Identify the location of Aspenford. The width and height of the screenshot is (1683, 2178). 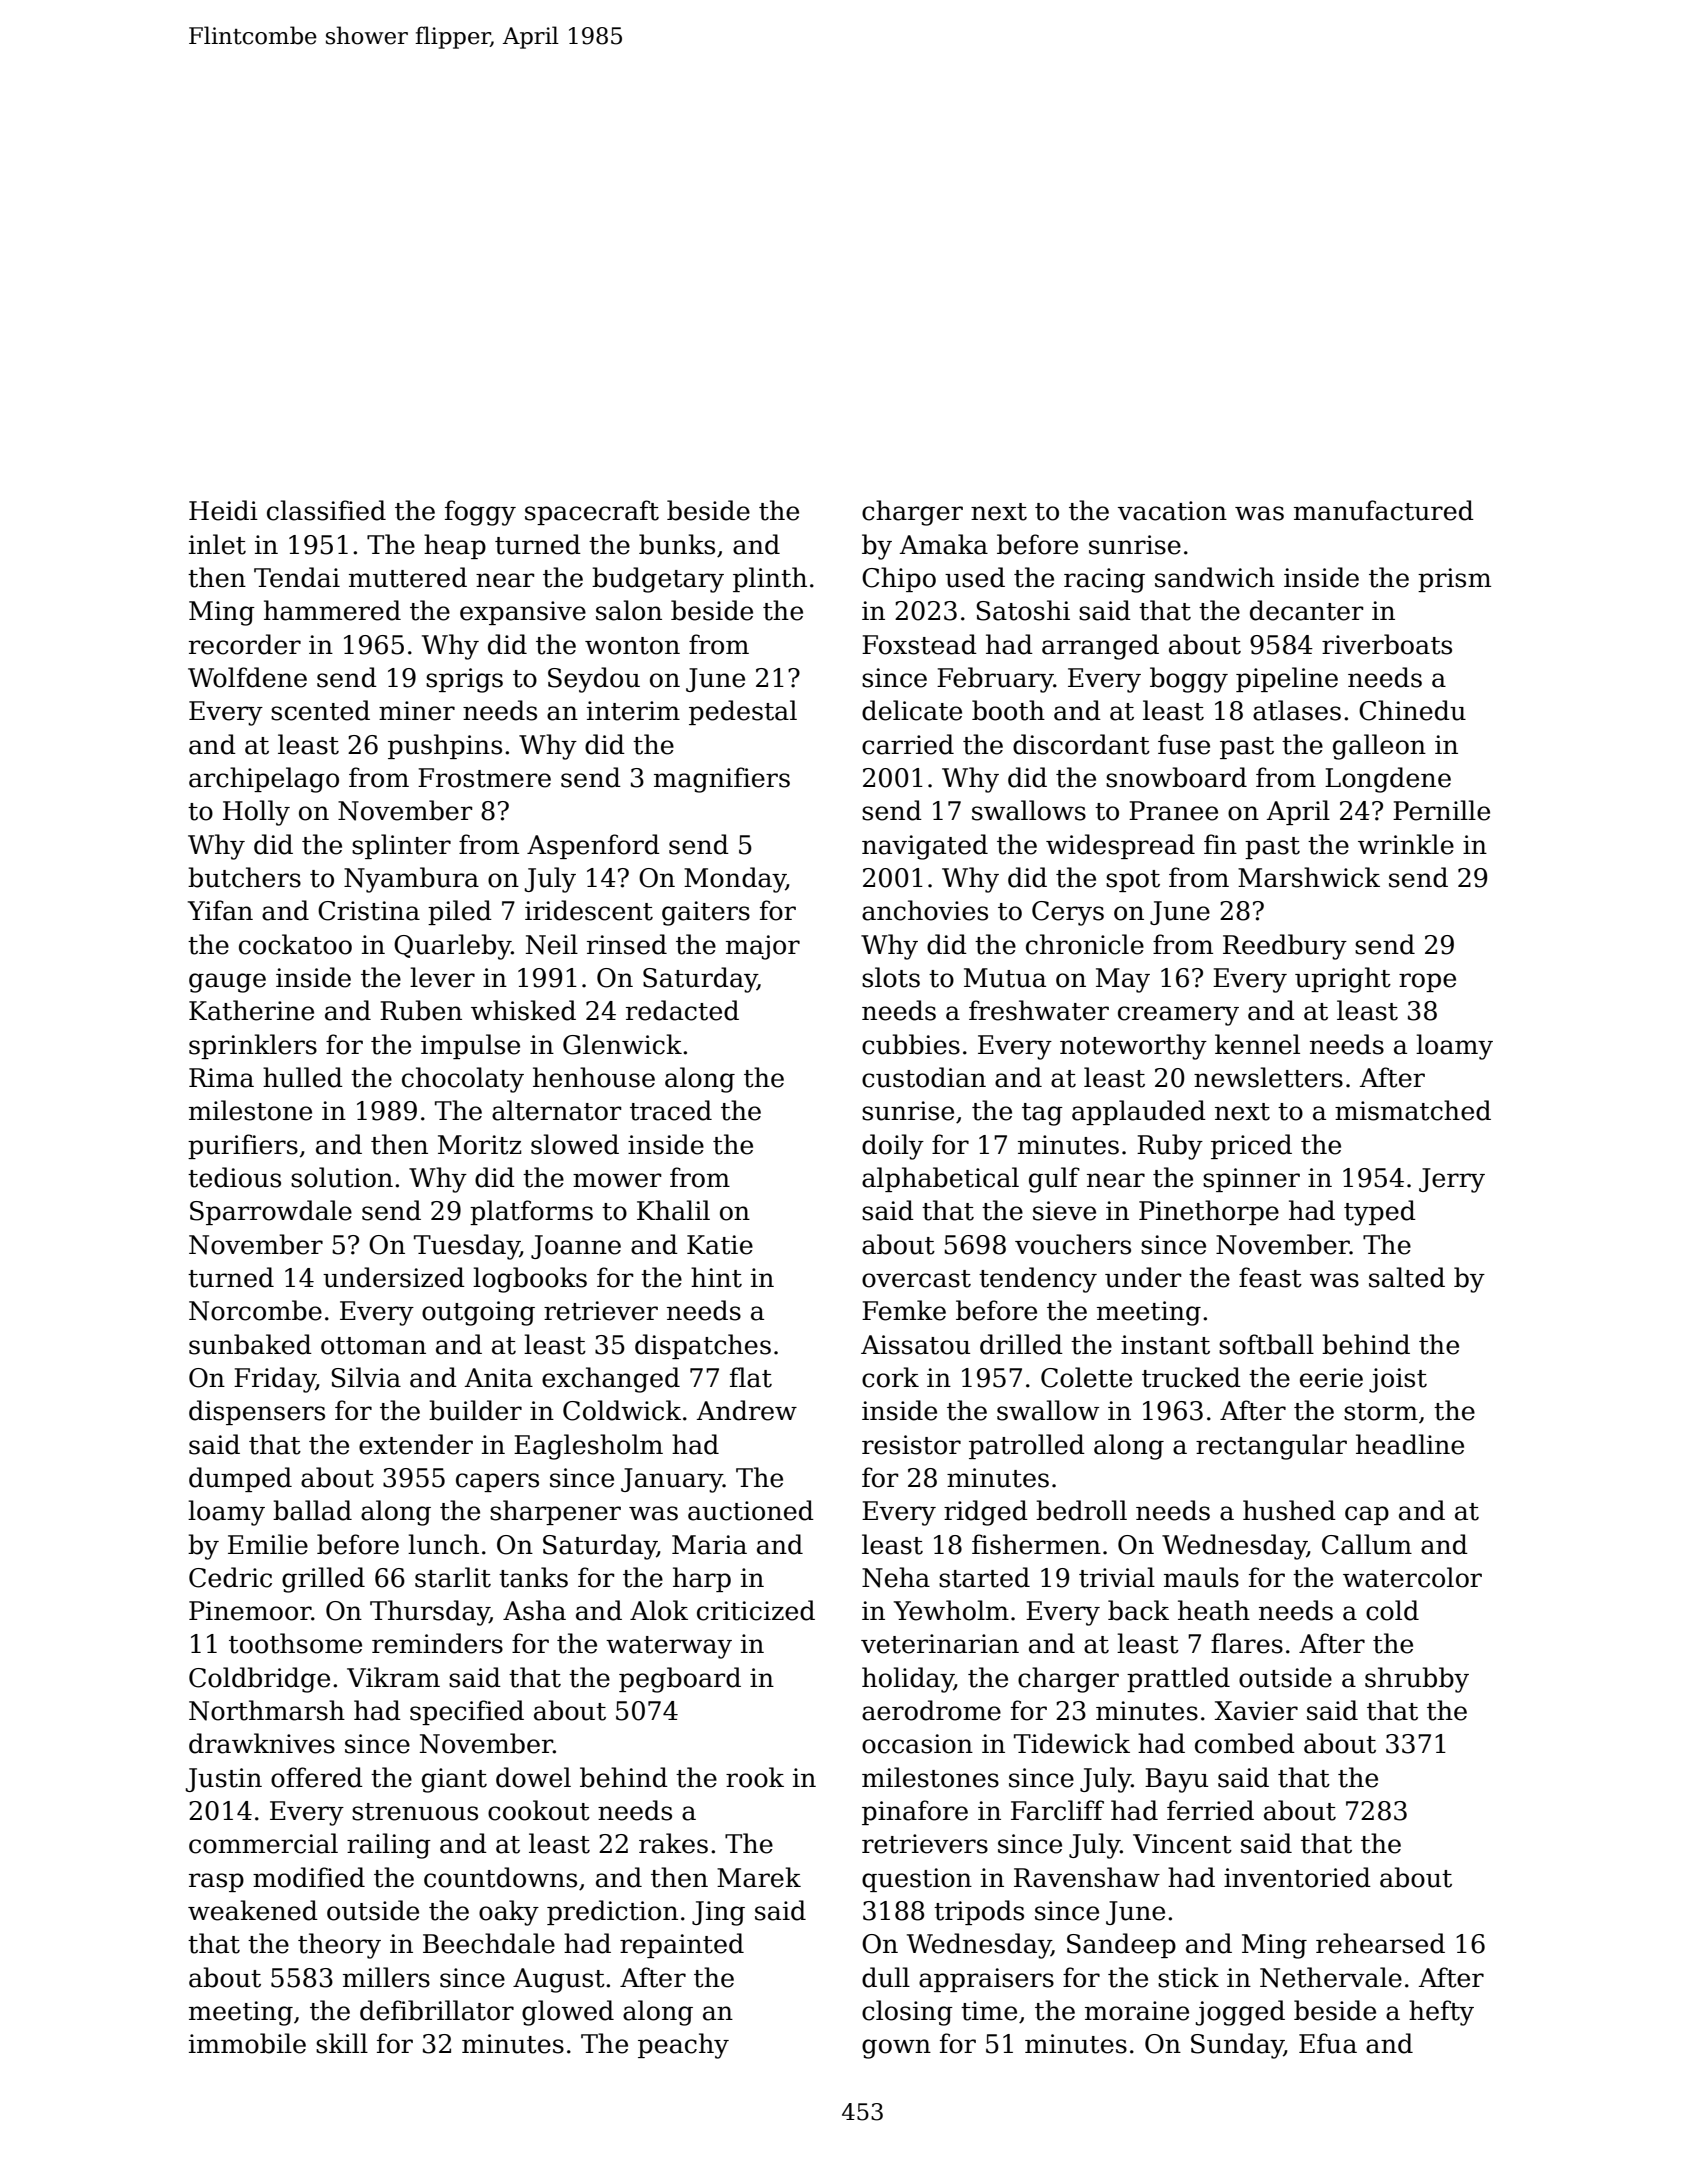
(593, 846).
